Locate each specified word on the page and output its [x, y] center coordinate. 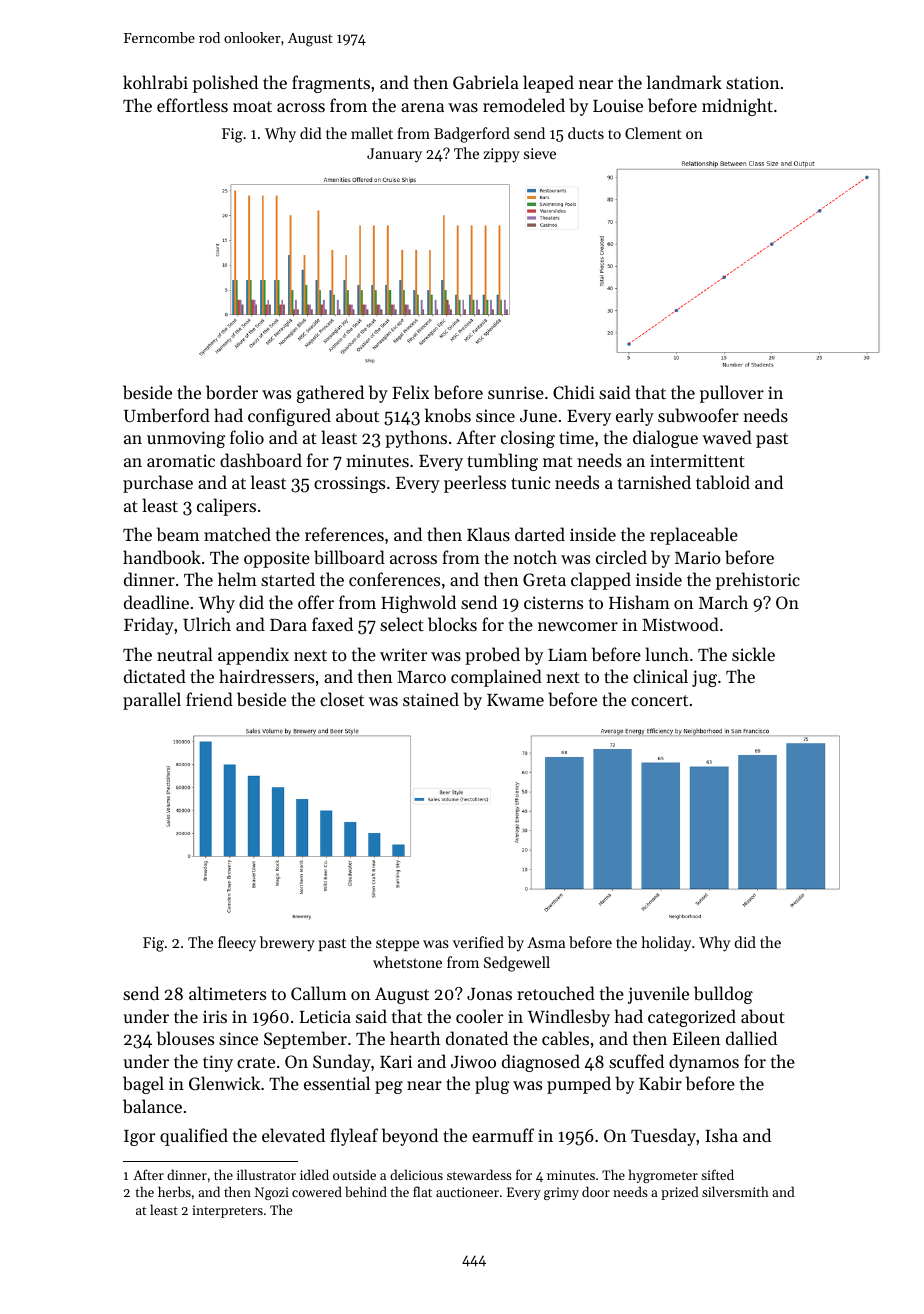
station [753, 82]
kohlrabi [155, 82]
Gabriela [486, 82]
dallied [751, 1038]
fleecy [237, 944]
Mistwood [680, 624]
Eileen [697, 1038]
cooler [479, 1016]
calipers [226, 507]
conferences [394, 579]
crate [256, 1062]
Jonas [489, 994]
